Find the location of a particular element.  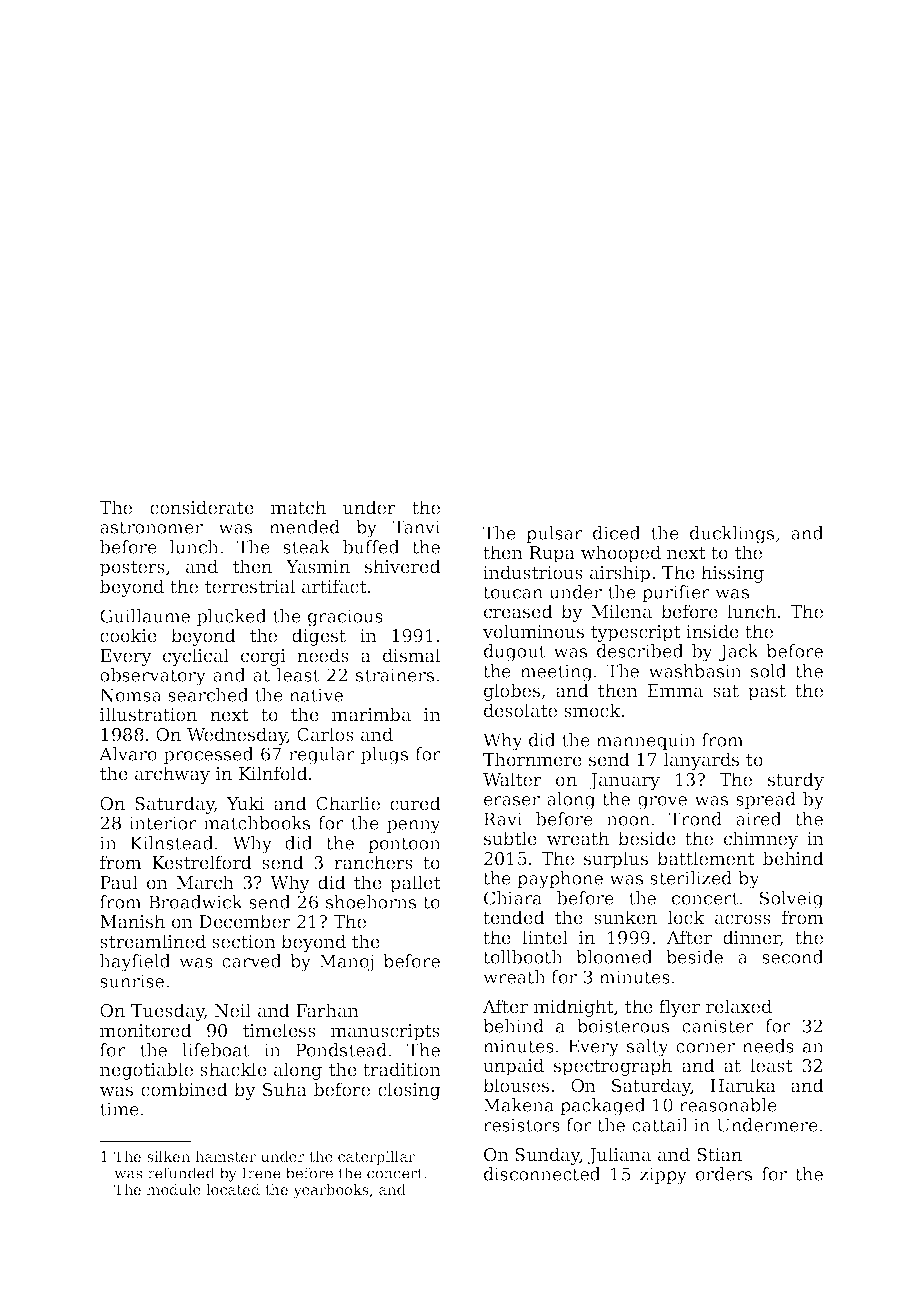

silken is located at coordinates (168, 1156).
